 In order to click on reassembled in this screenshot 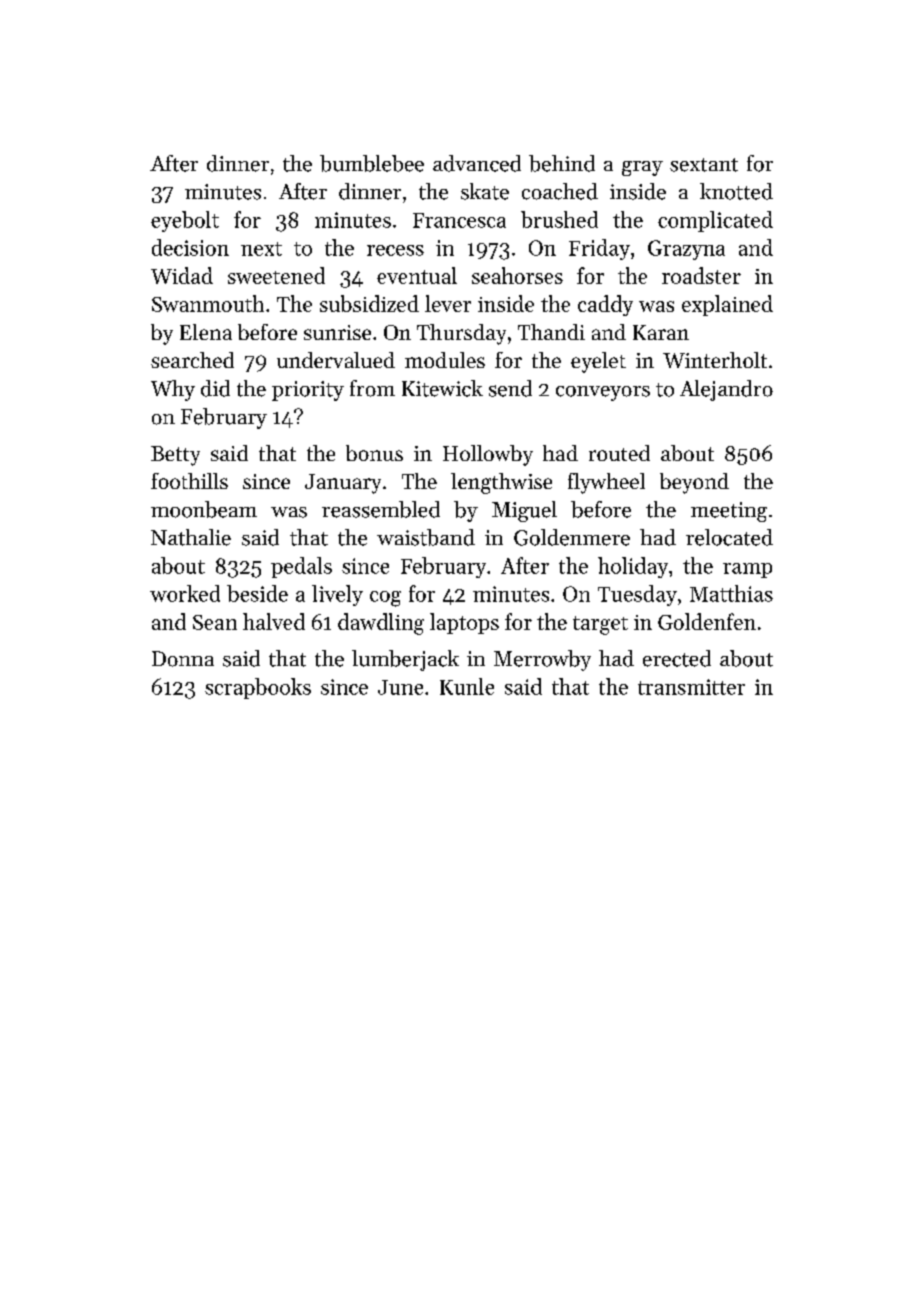, I will do `click(381, 509)`.
